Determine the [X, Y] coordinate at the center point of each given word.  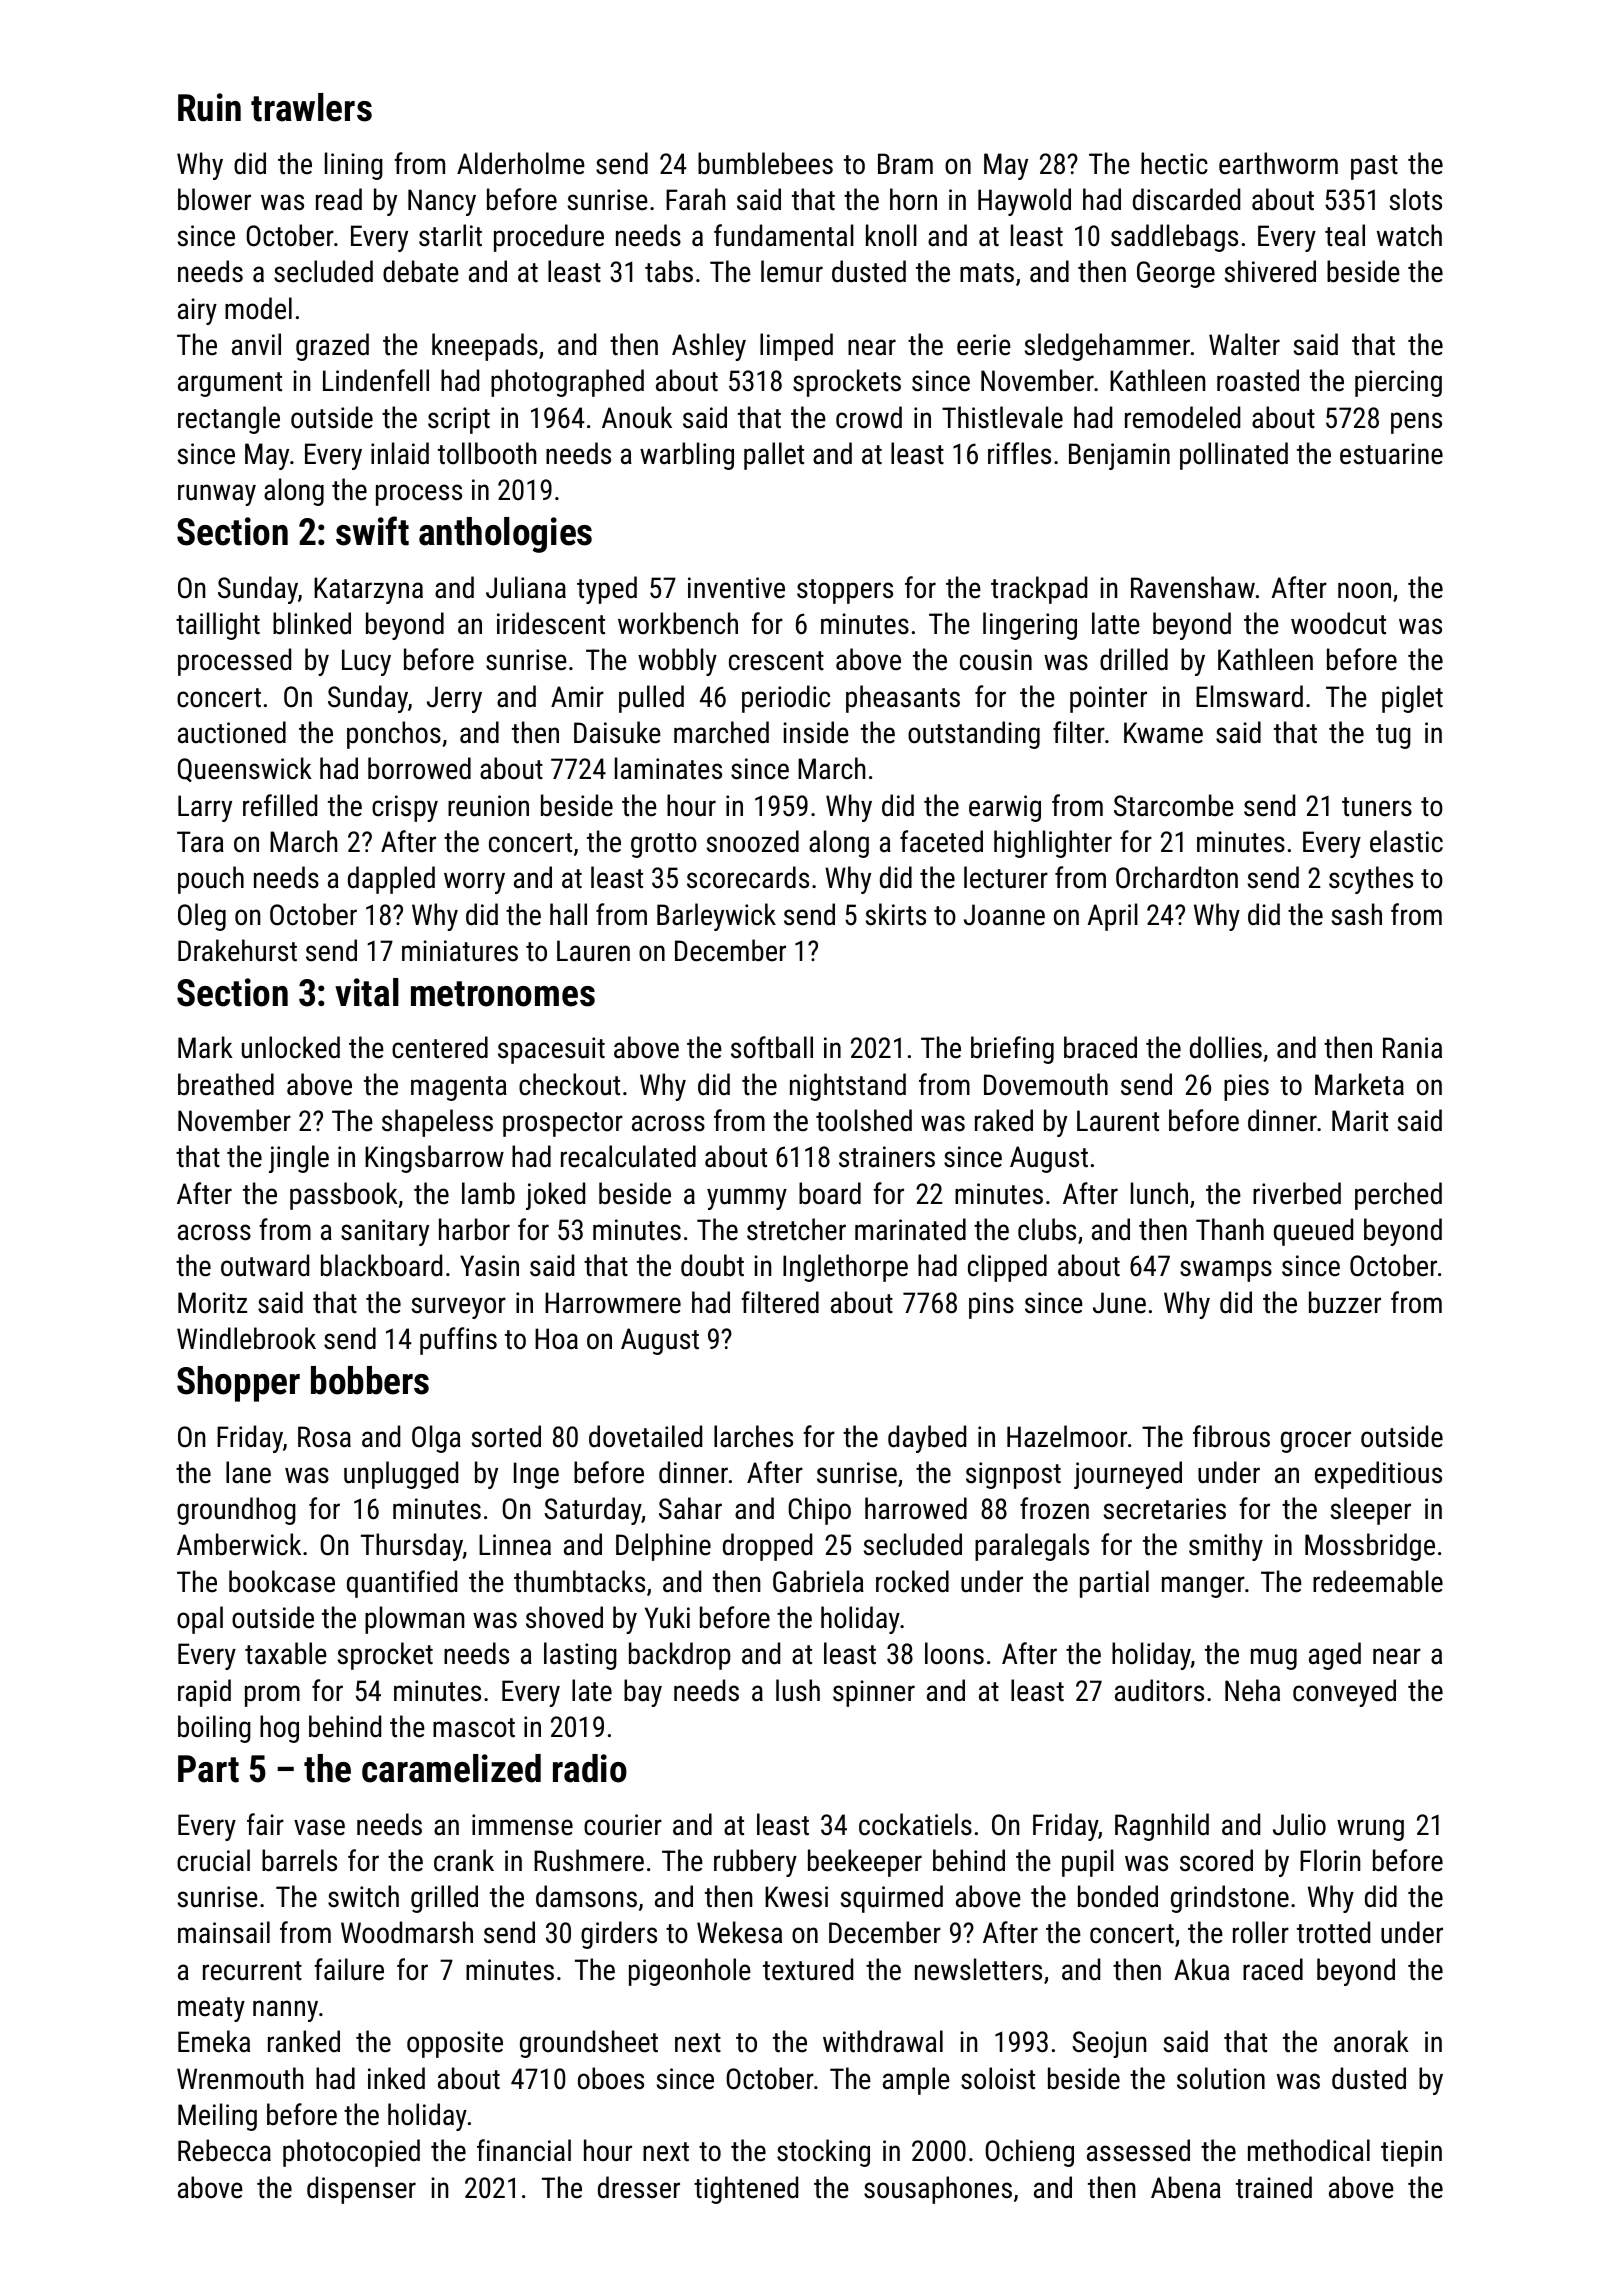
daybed [927, 1439]
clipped [1007, 1268]
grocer [1316, 1442]
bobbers [370, 1380]
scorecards [748, 877]
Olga [436, 1439]
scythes [1371, 880]
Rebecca [224, 2150]
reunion [488, 806]
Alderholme [521, 163]
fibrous [1231, 1436]
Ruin [209, 107]
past [1374, 167]
